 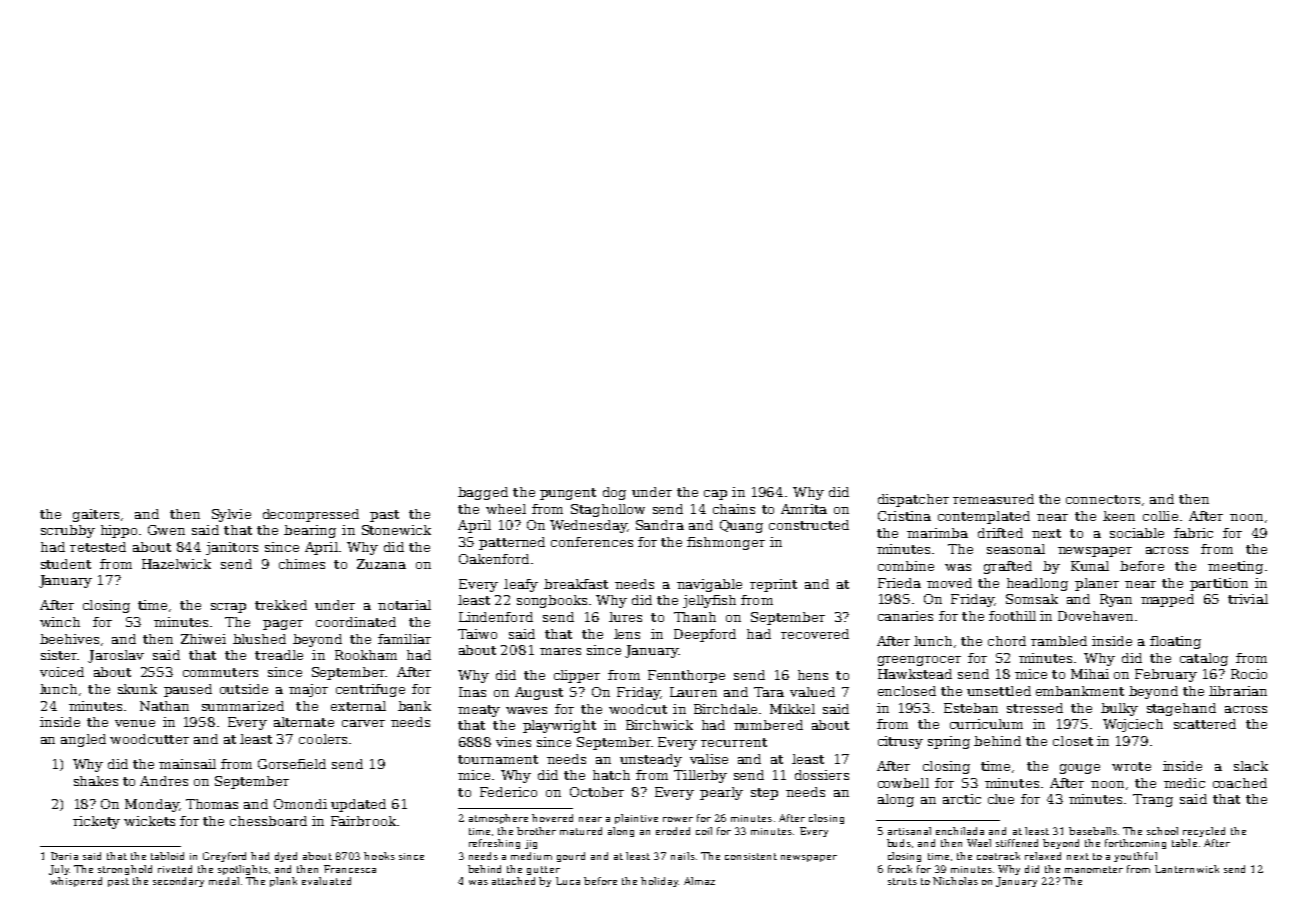 I want to click on table, so click(x=1184, y=843).
